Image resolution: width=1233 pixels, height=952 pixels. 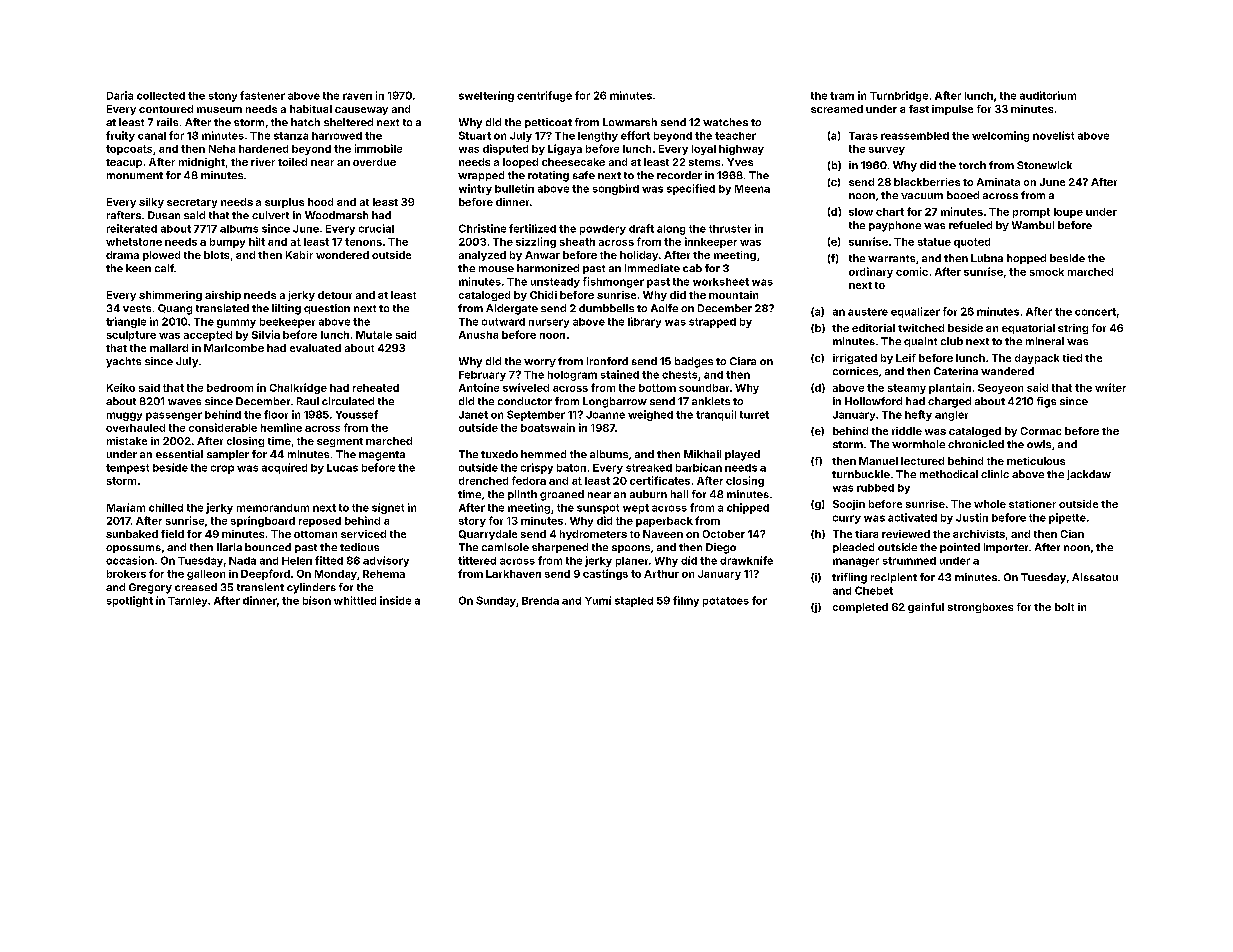 What do you see at coordinates (473, 415) in the screenshot?
I see `Janet` at bounding box center [473, 415].
